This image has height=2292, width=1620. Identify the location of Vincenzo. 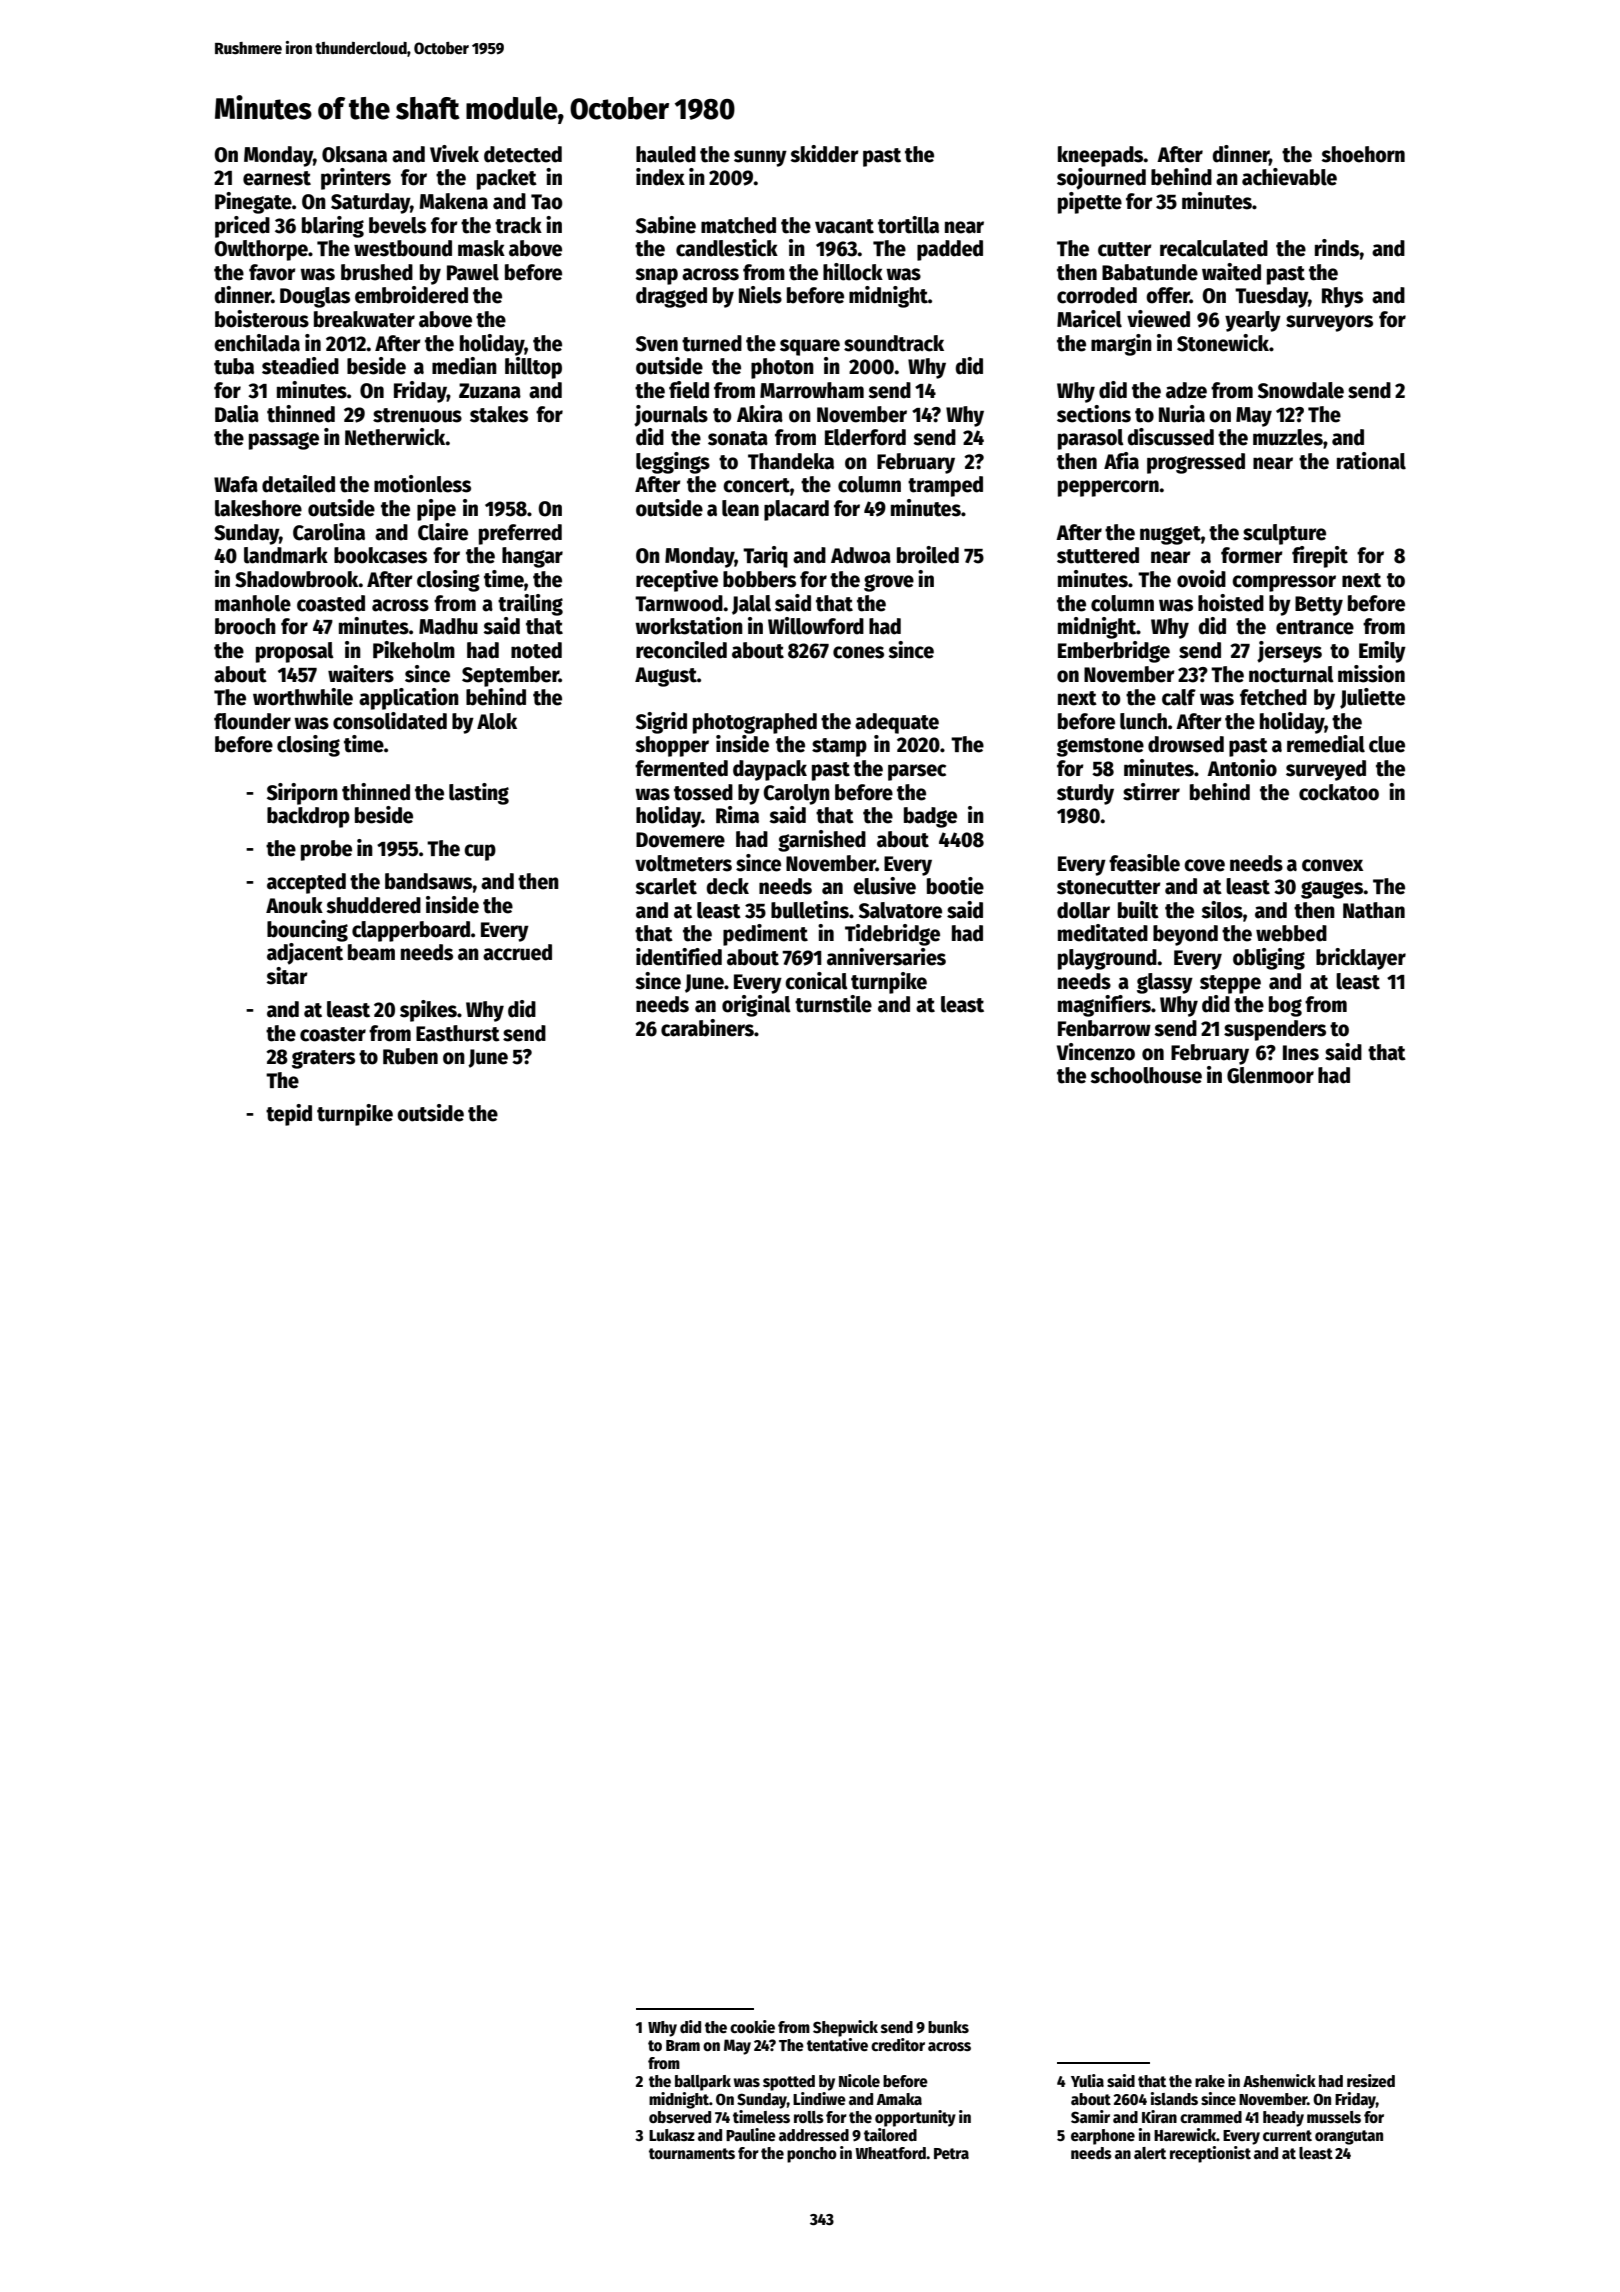
(1096, 1052).
